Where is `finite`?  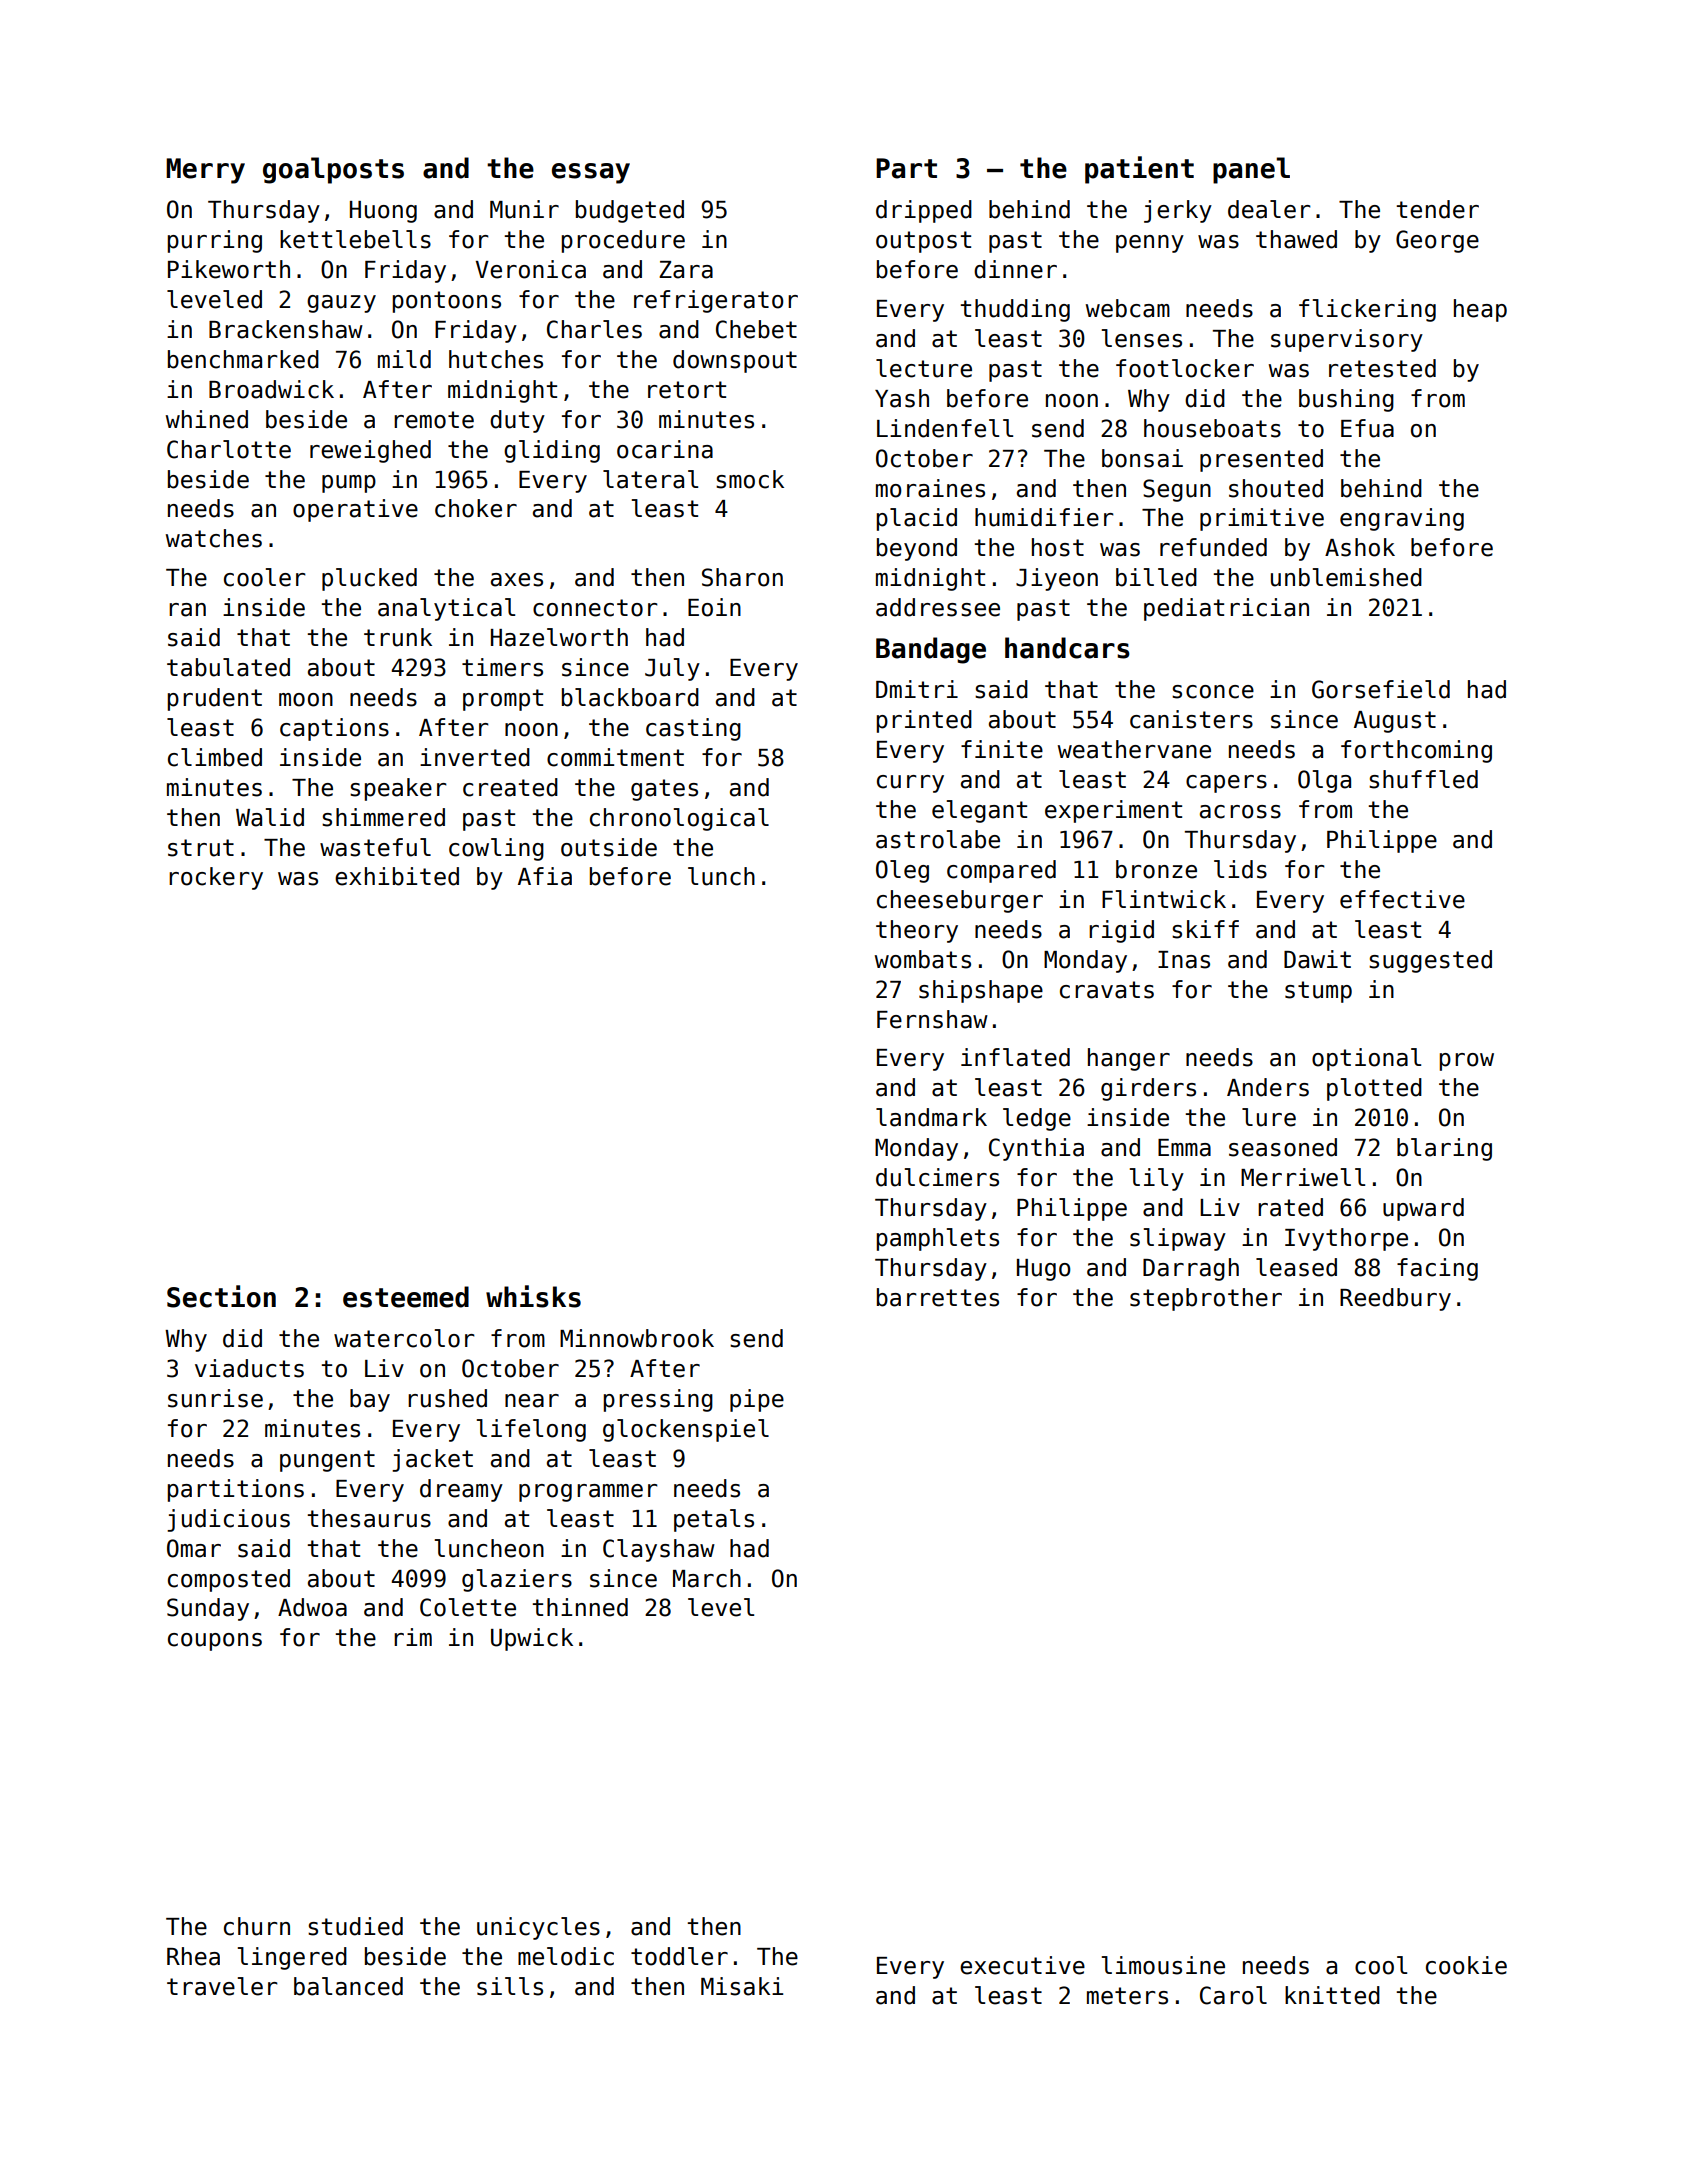
finite is located at coordinates (1002, 749).
